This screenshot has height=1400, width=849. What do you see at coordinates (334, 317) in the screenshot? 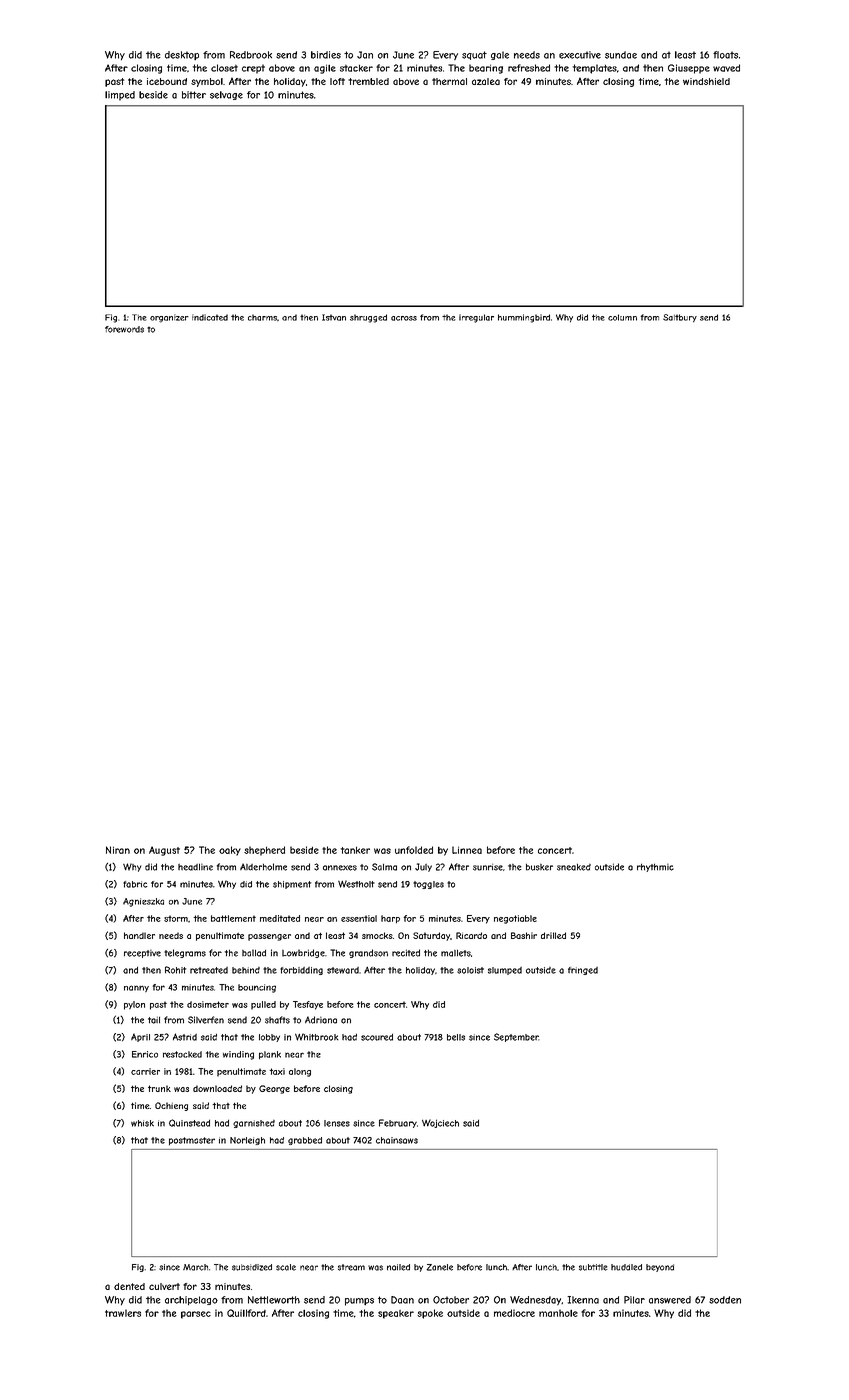
I see `Istvan` at bounding box center [334, 317].
